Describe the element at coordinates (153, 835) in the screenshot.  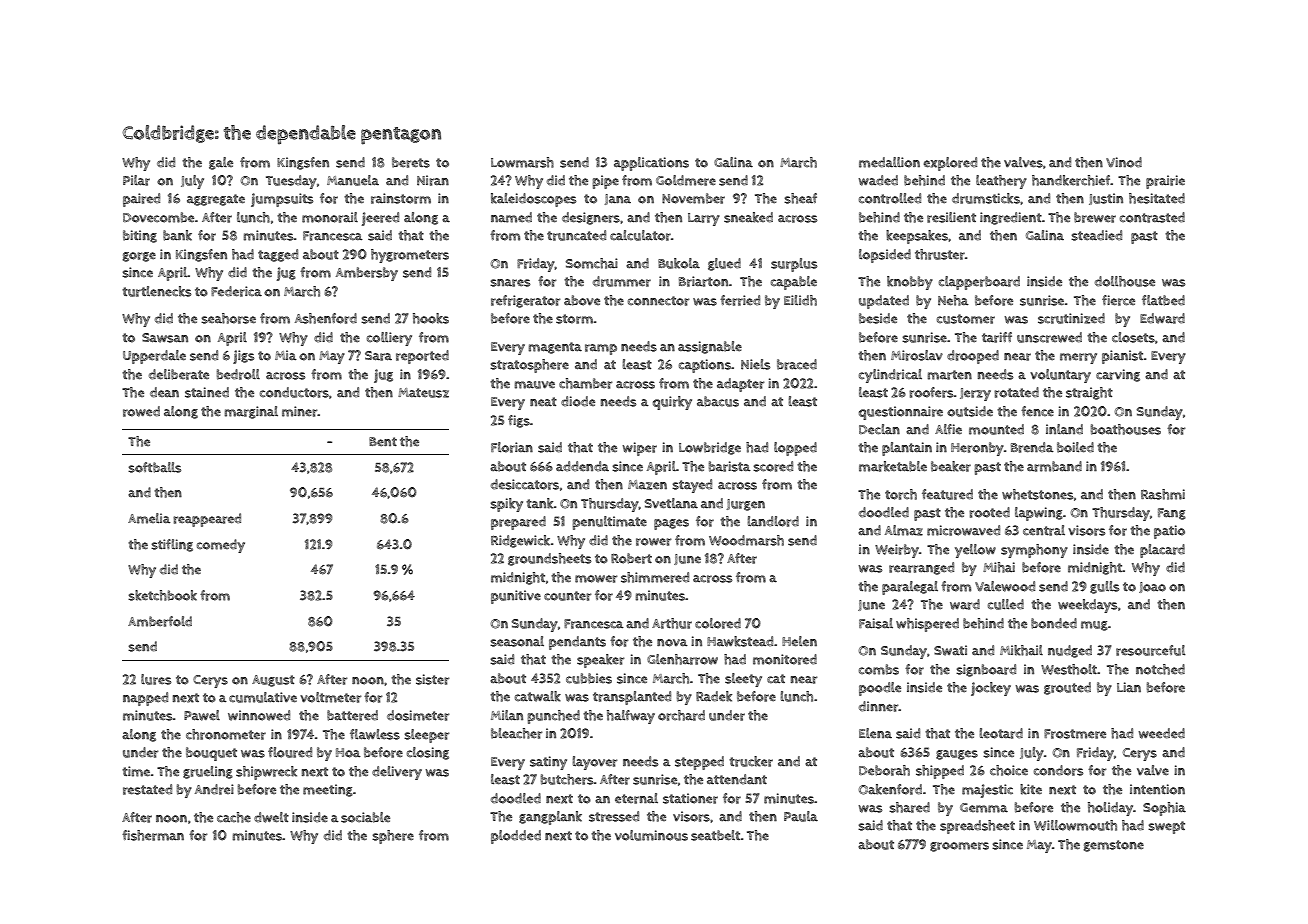
I see `fisherman` at that location.
